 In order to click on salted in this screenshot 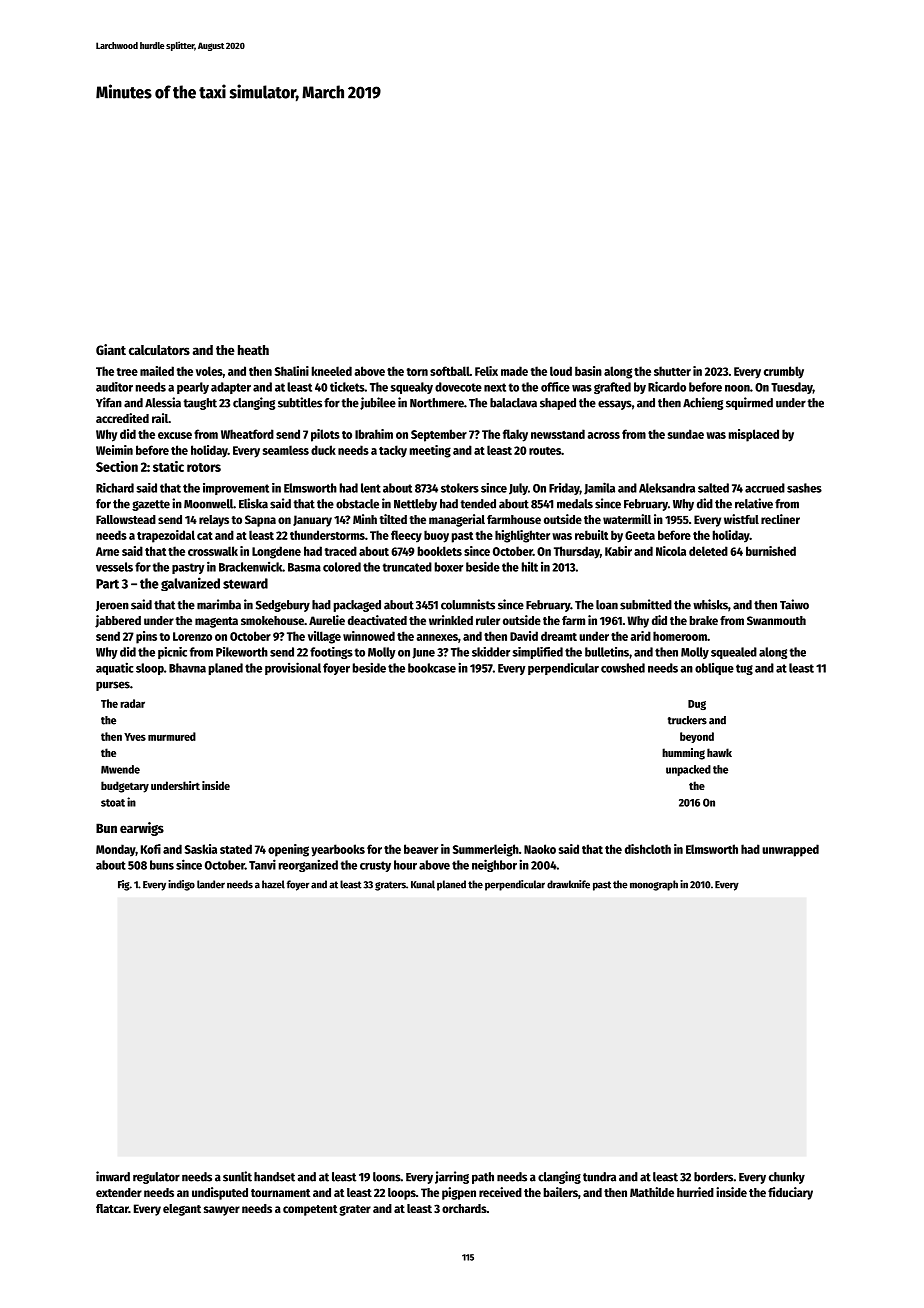, I will do `click(713, 488)`.
